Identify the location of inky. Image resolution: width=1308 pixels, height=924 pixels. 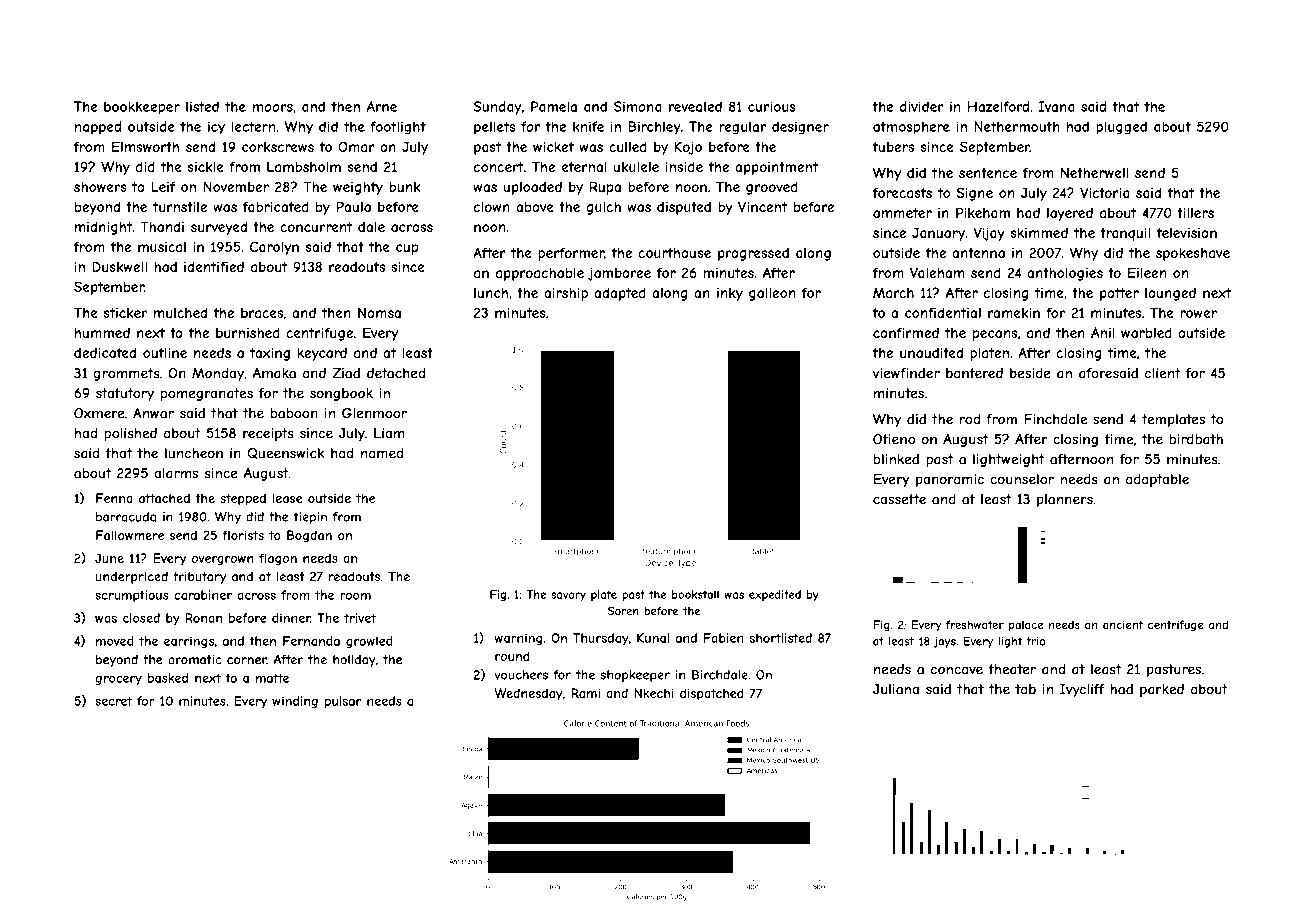
(730, 294).
